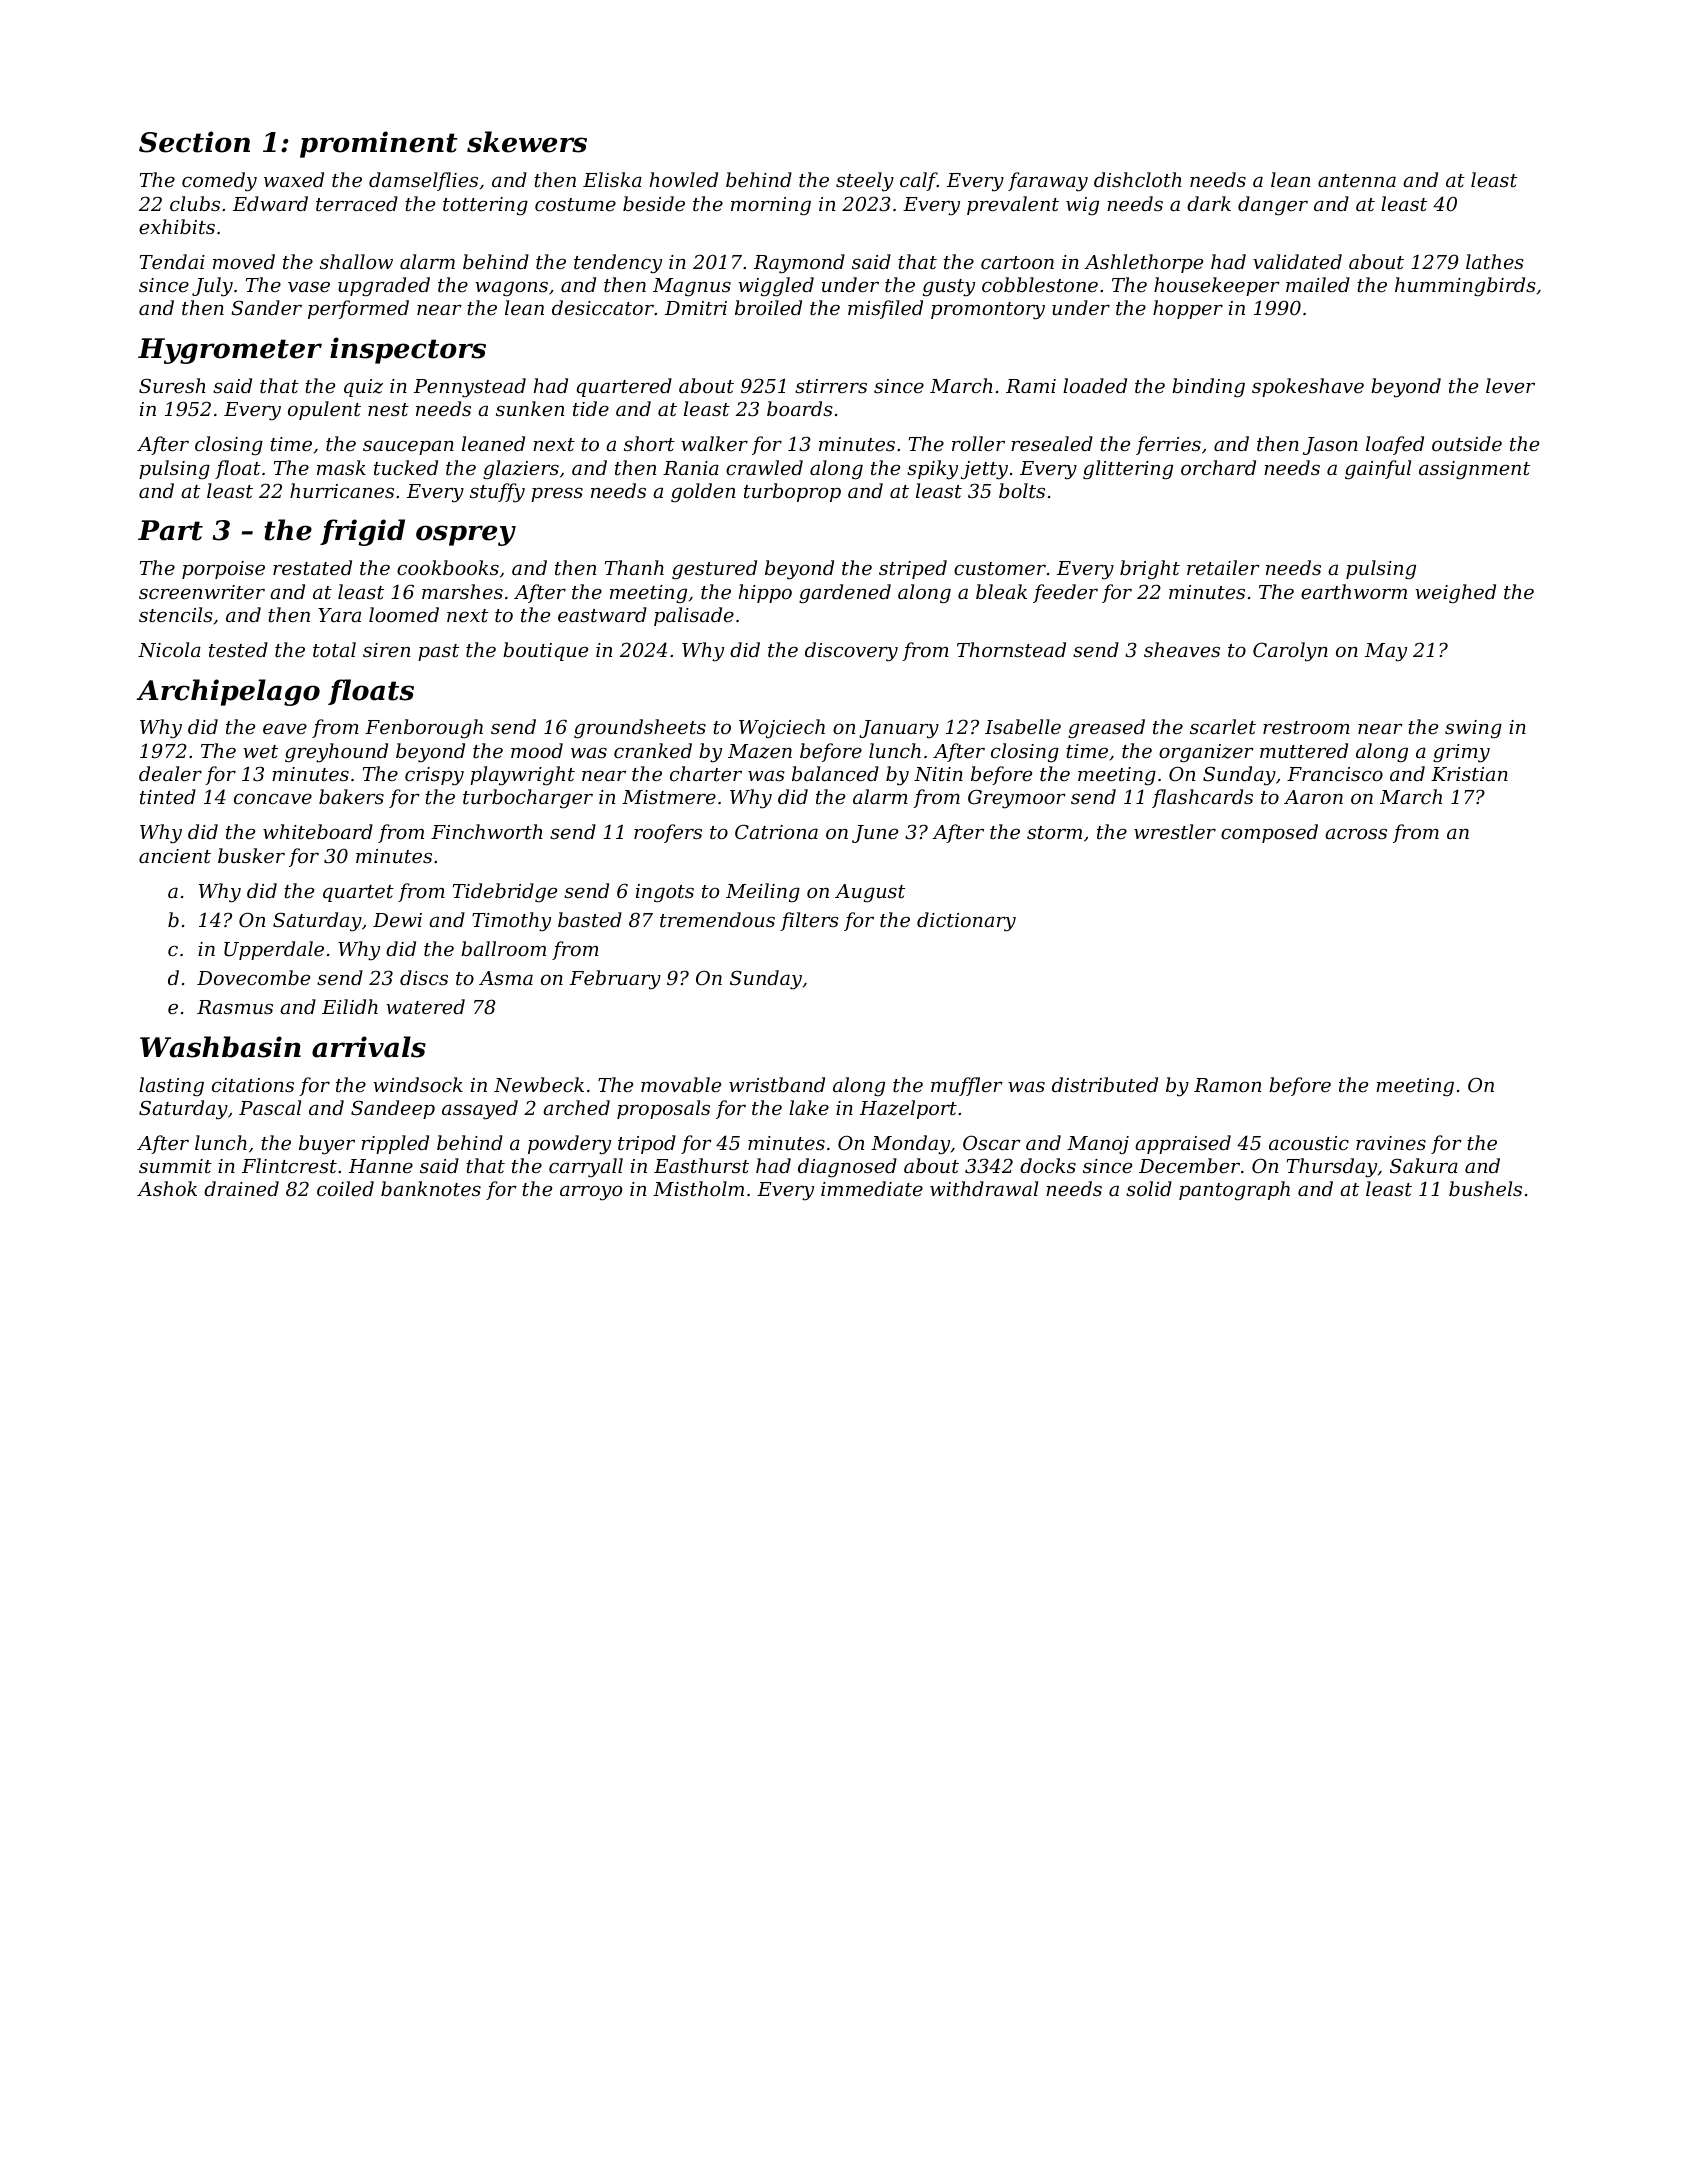 The width and height of the document is (1683, 2178). Describe the element at coordinates (273, 799) in the document. I see `concave` at that location.
